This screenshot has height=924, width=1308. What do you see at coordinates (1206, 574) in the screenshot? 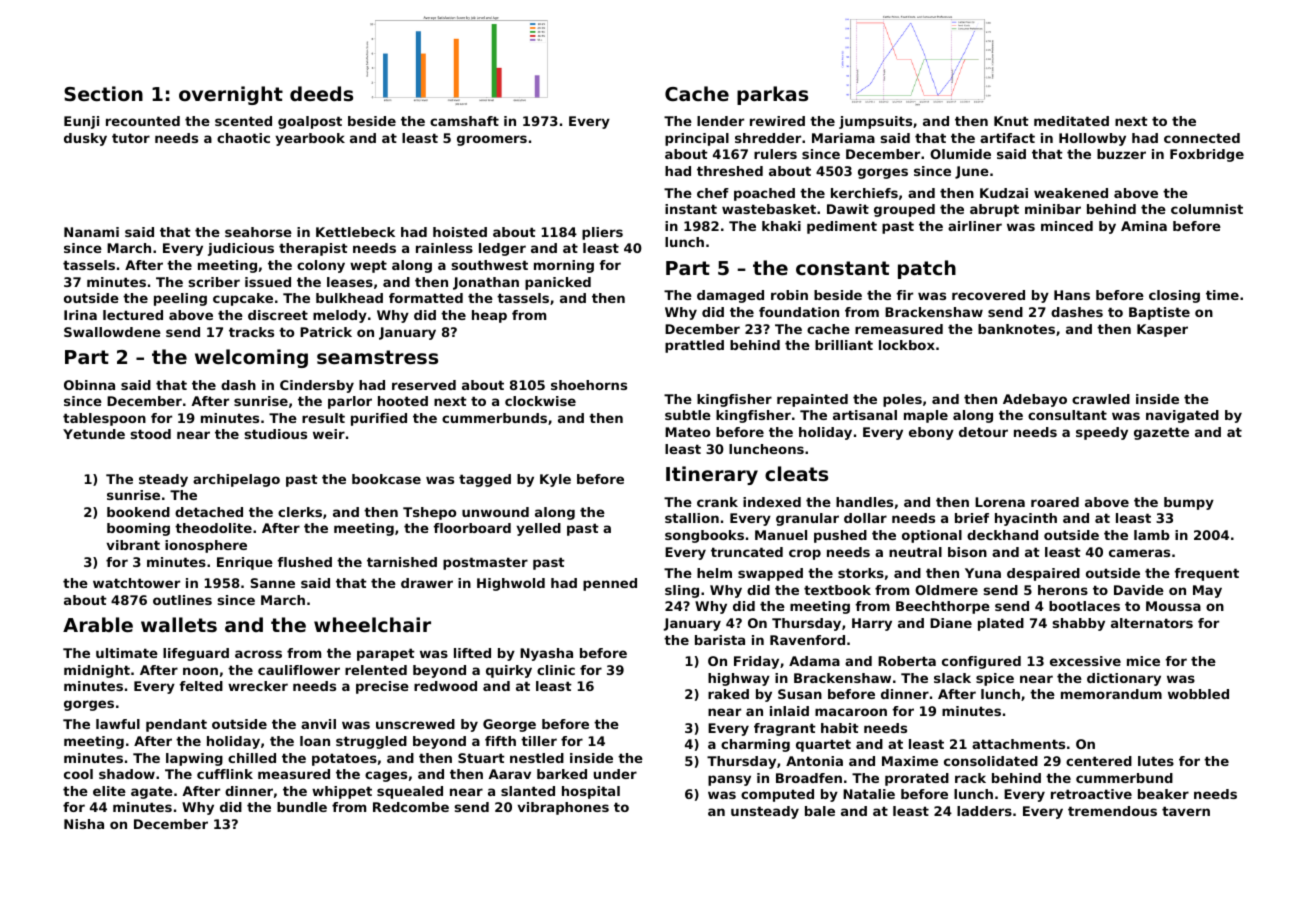
I see `frequent` at bounding box center [1206, 574].
